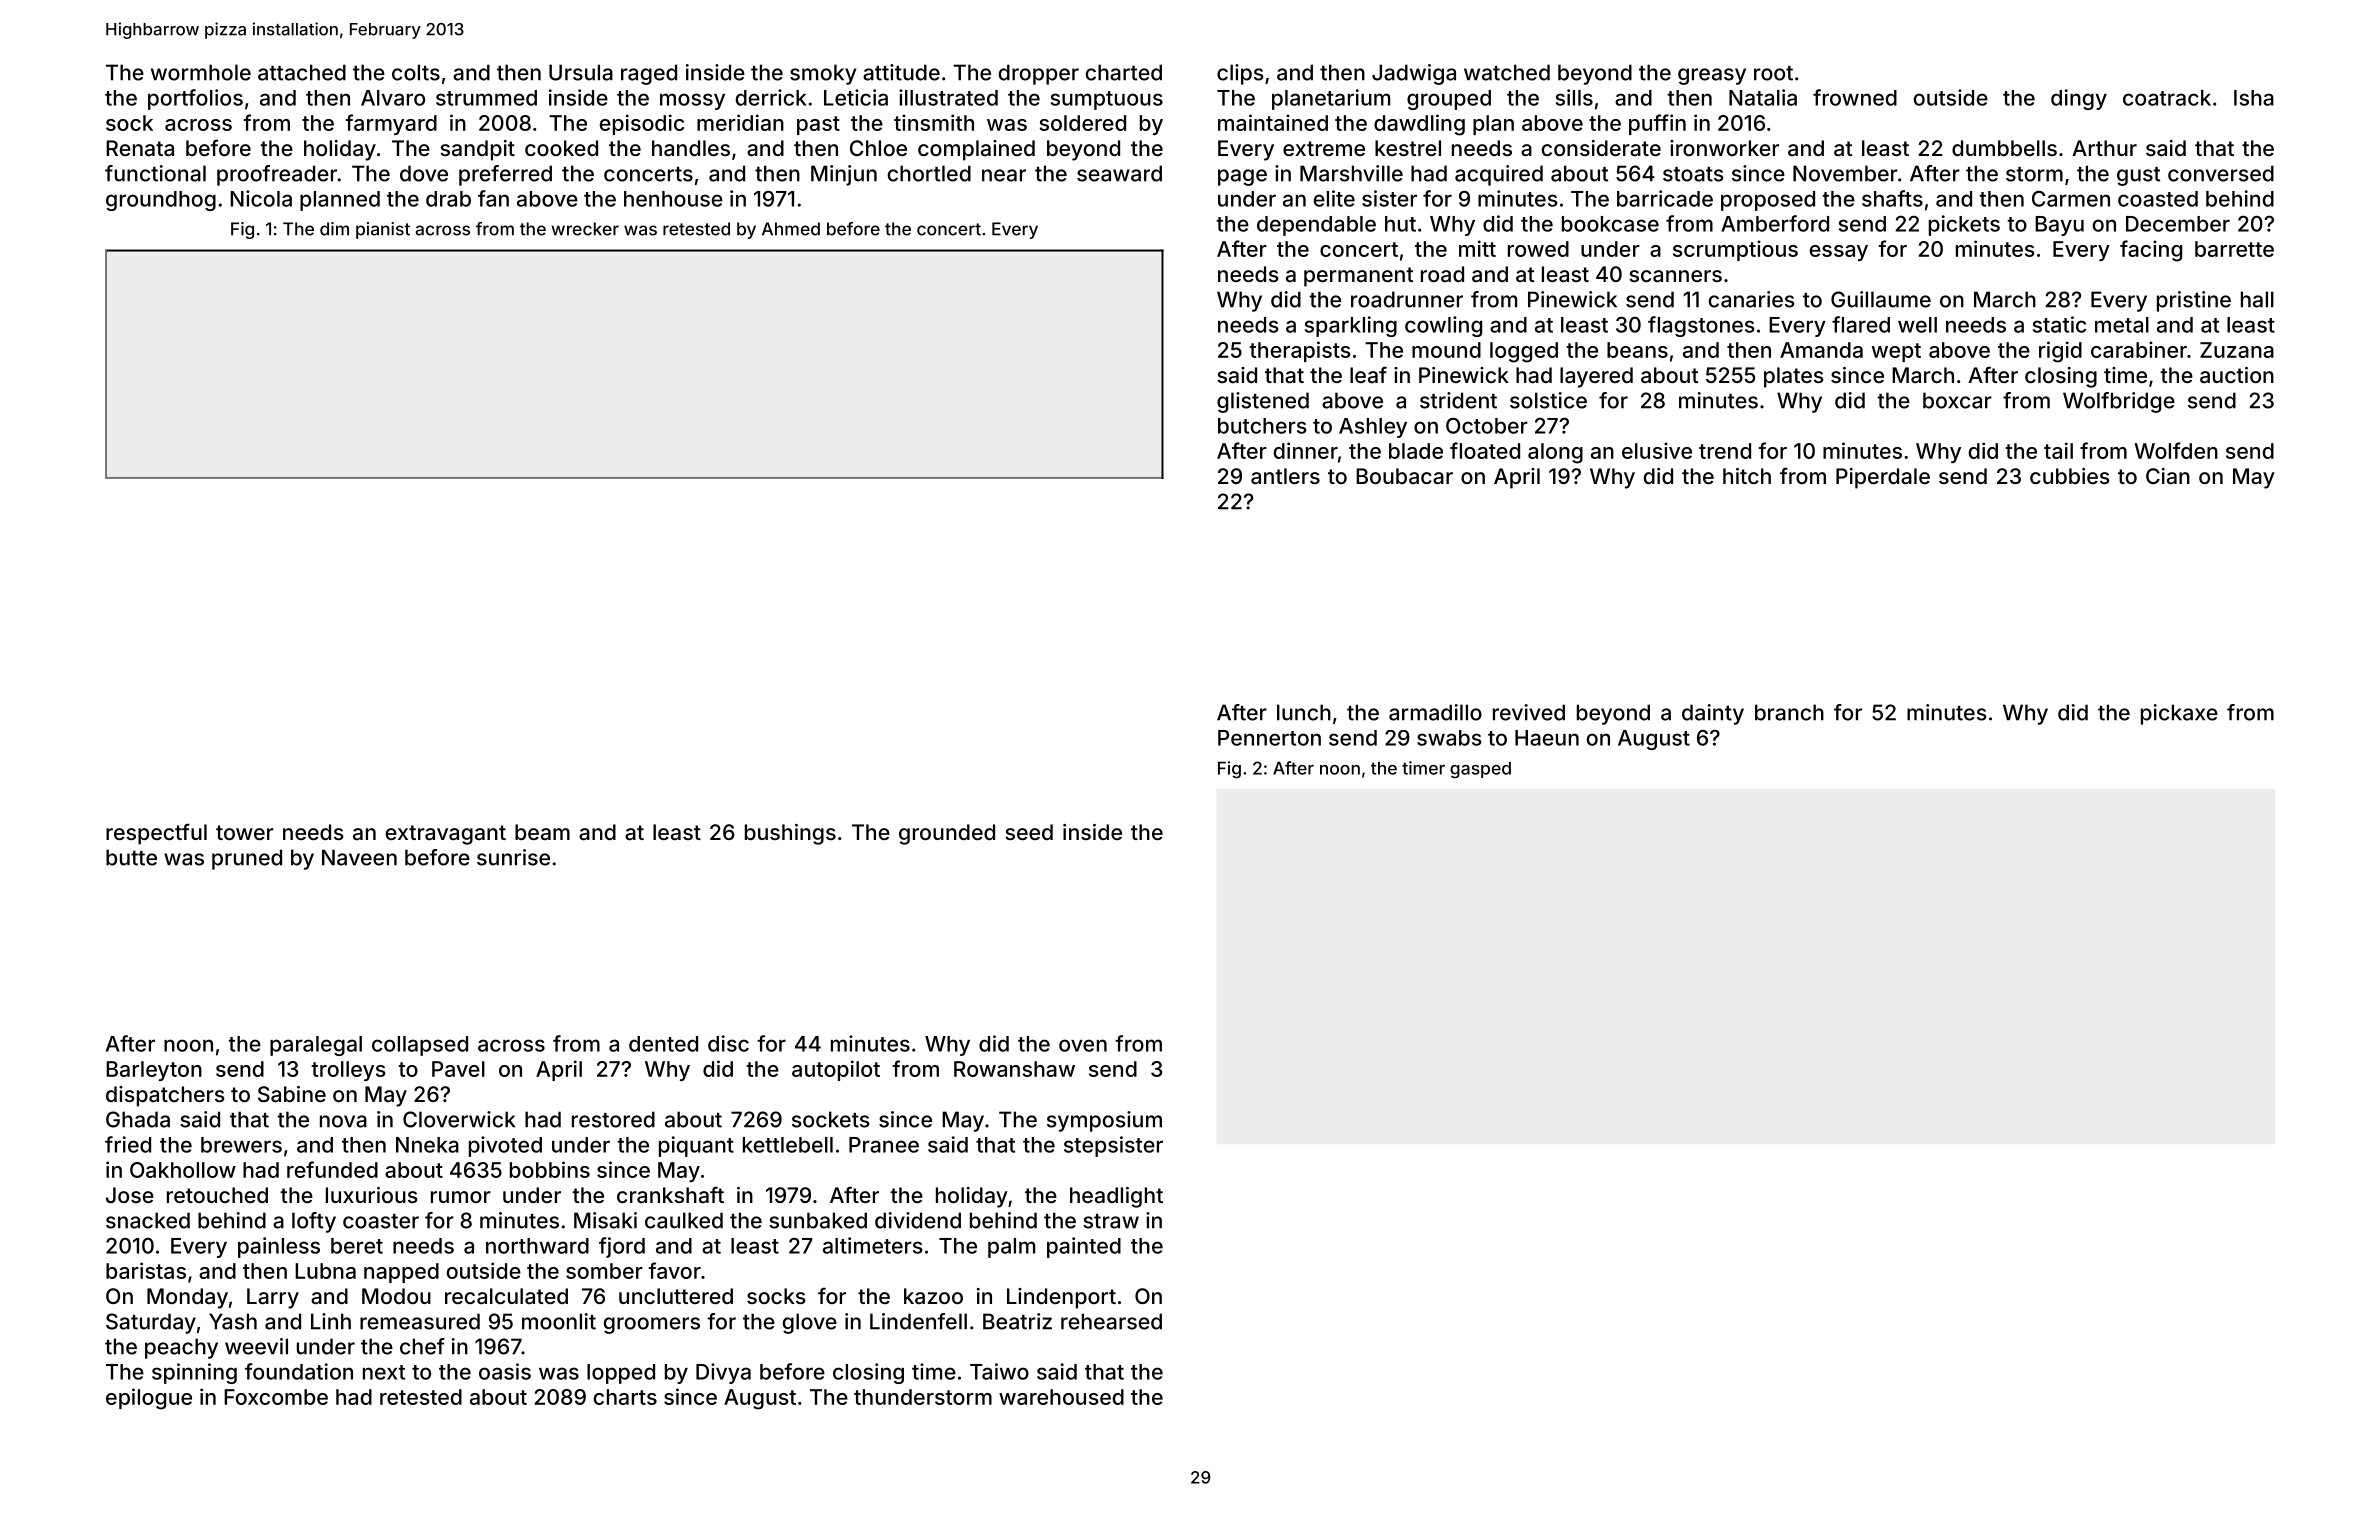 The width and height of the image is (2380, 1540). I want to click on auction, so click(2237, 375).
